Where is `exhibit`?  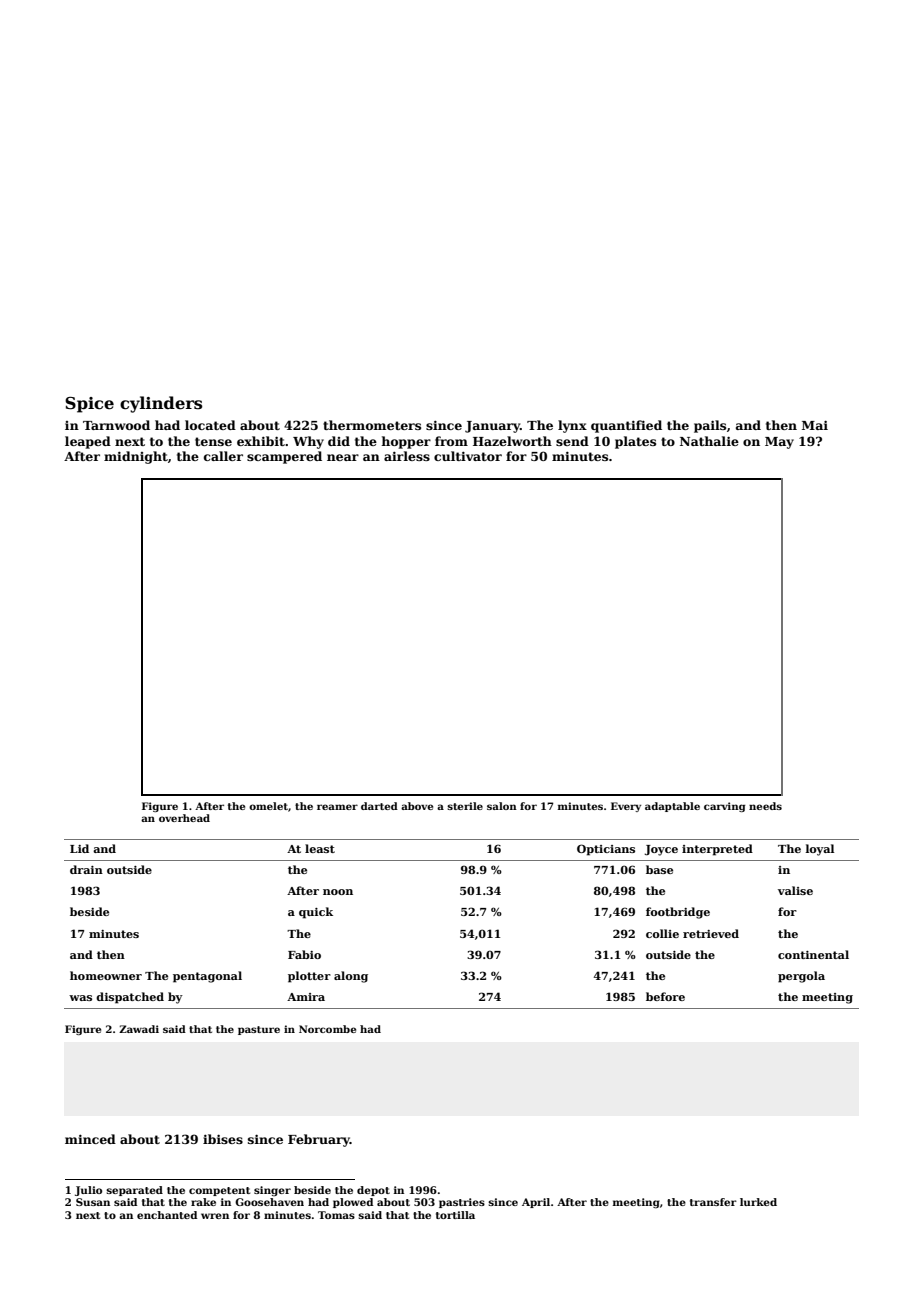 exhibit is located at coordinates (261, 441).
